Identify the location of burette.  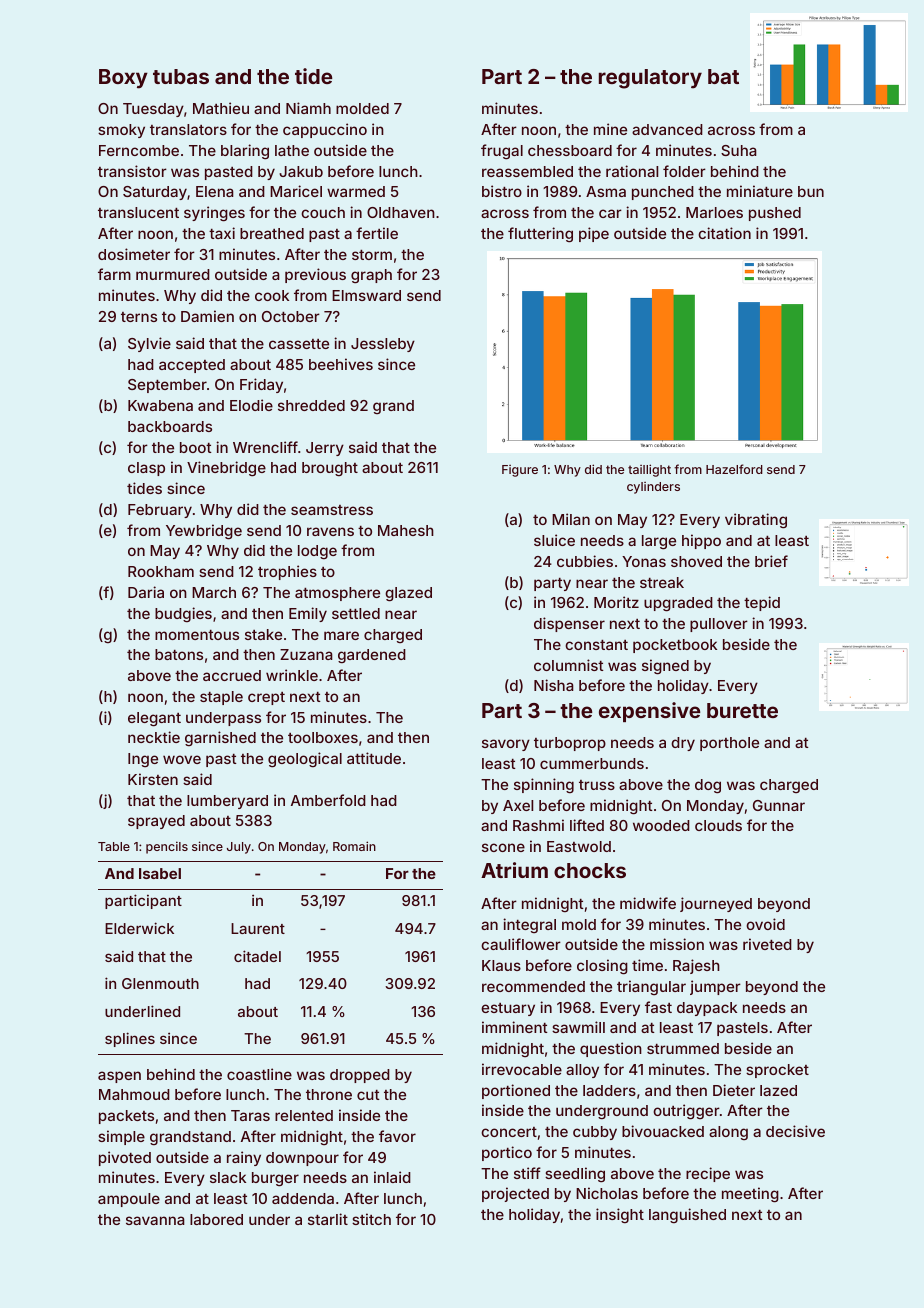
(742, 710).
